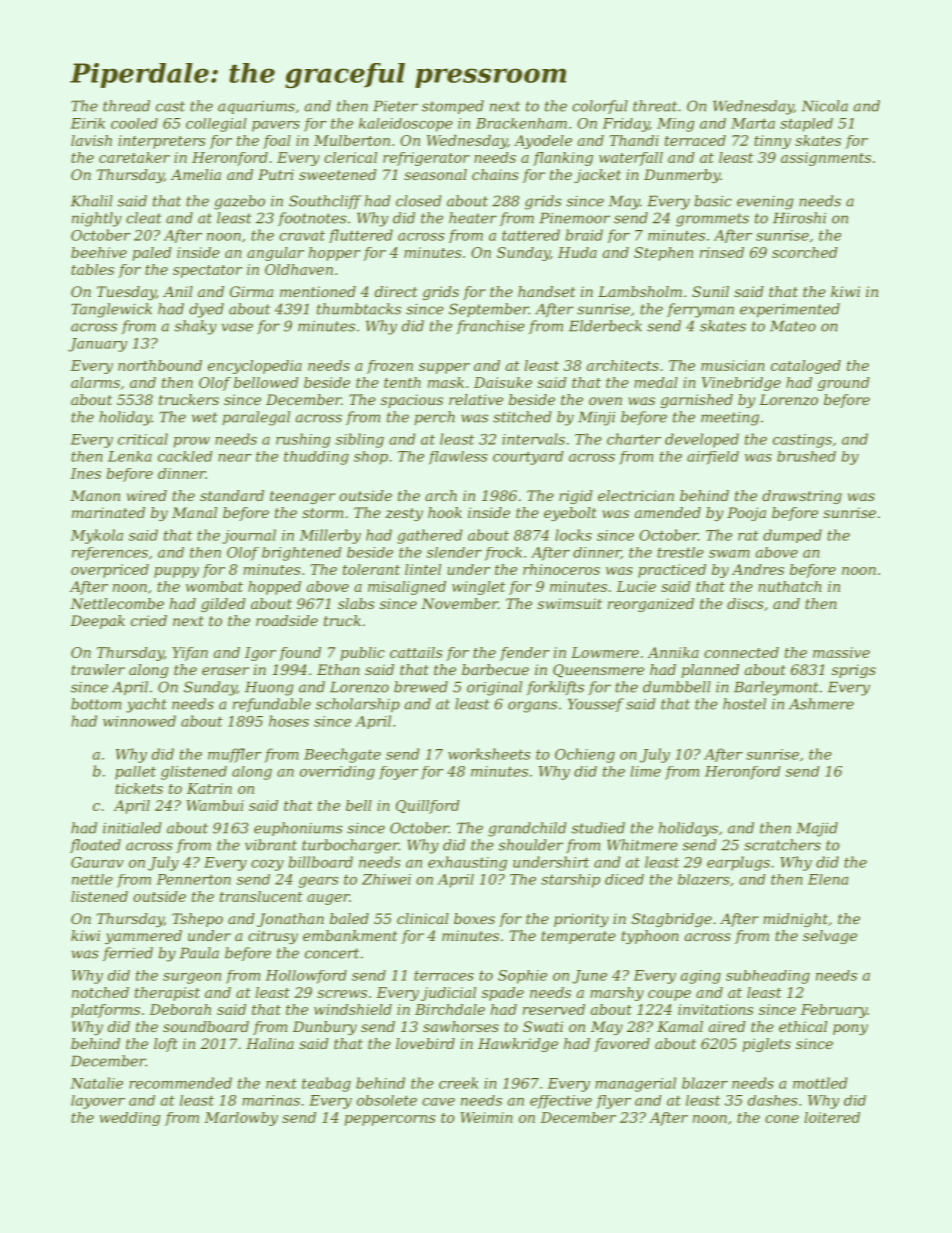 The image size is (952, 1233). Describe the element at coordinates (435, 418) in the screenshot. I see `perch` at that location.
